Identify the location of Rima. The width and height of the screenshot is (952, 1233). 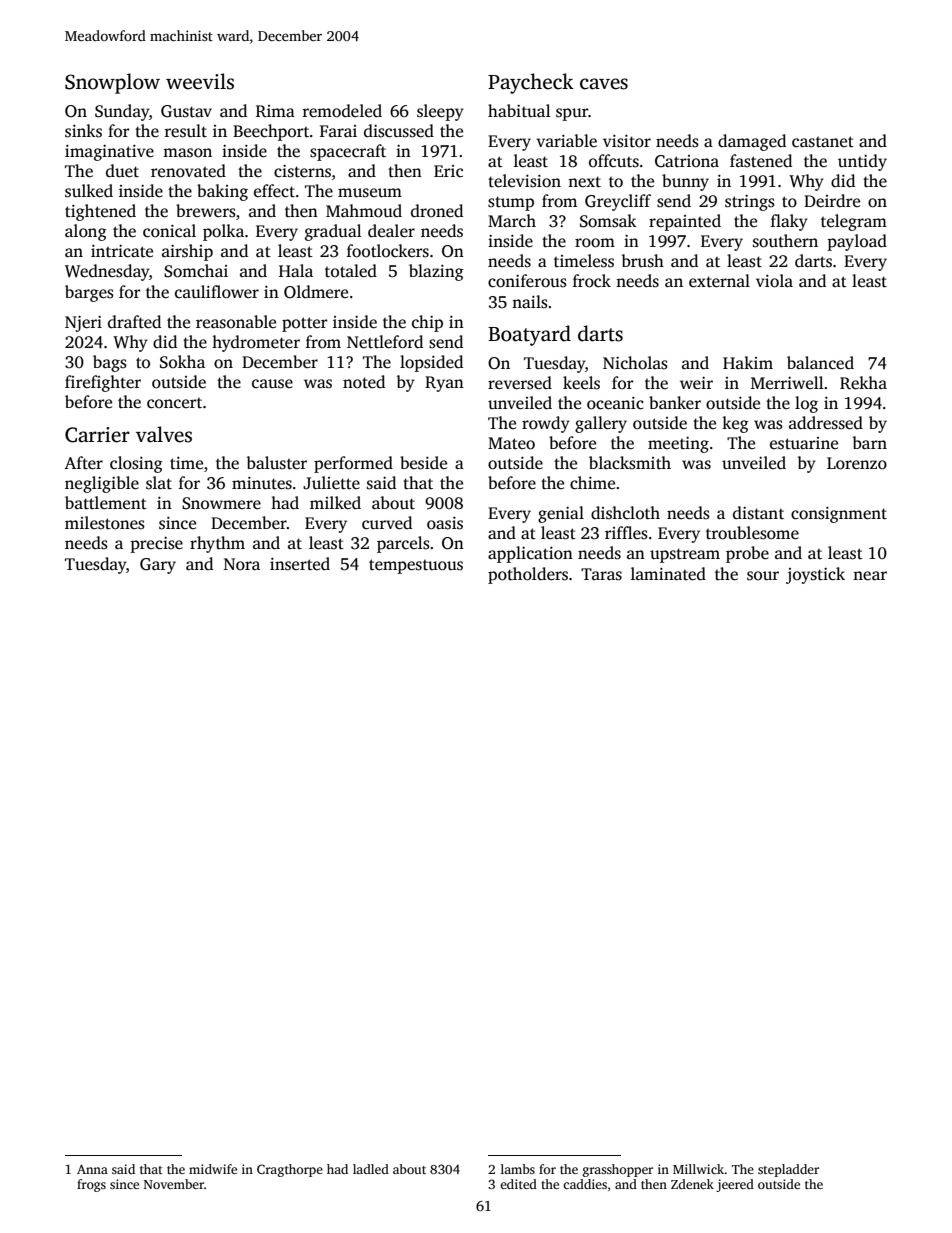
(275, 111).
